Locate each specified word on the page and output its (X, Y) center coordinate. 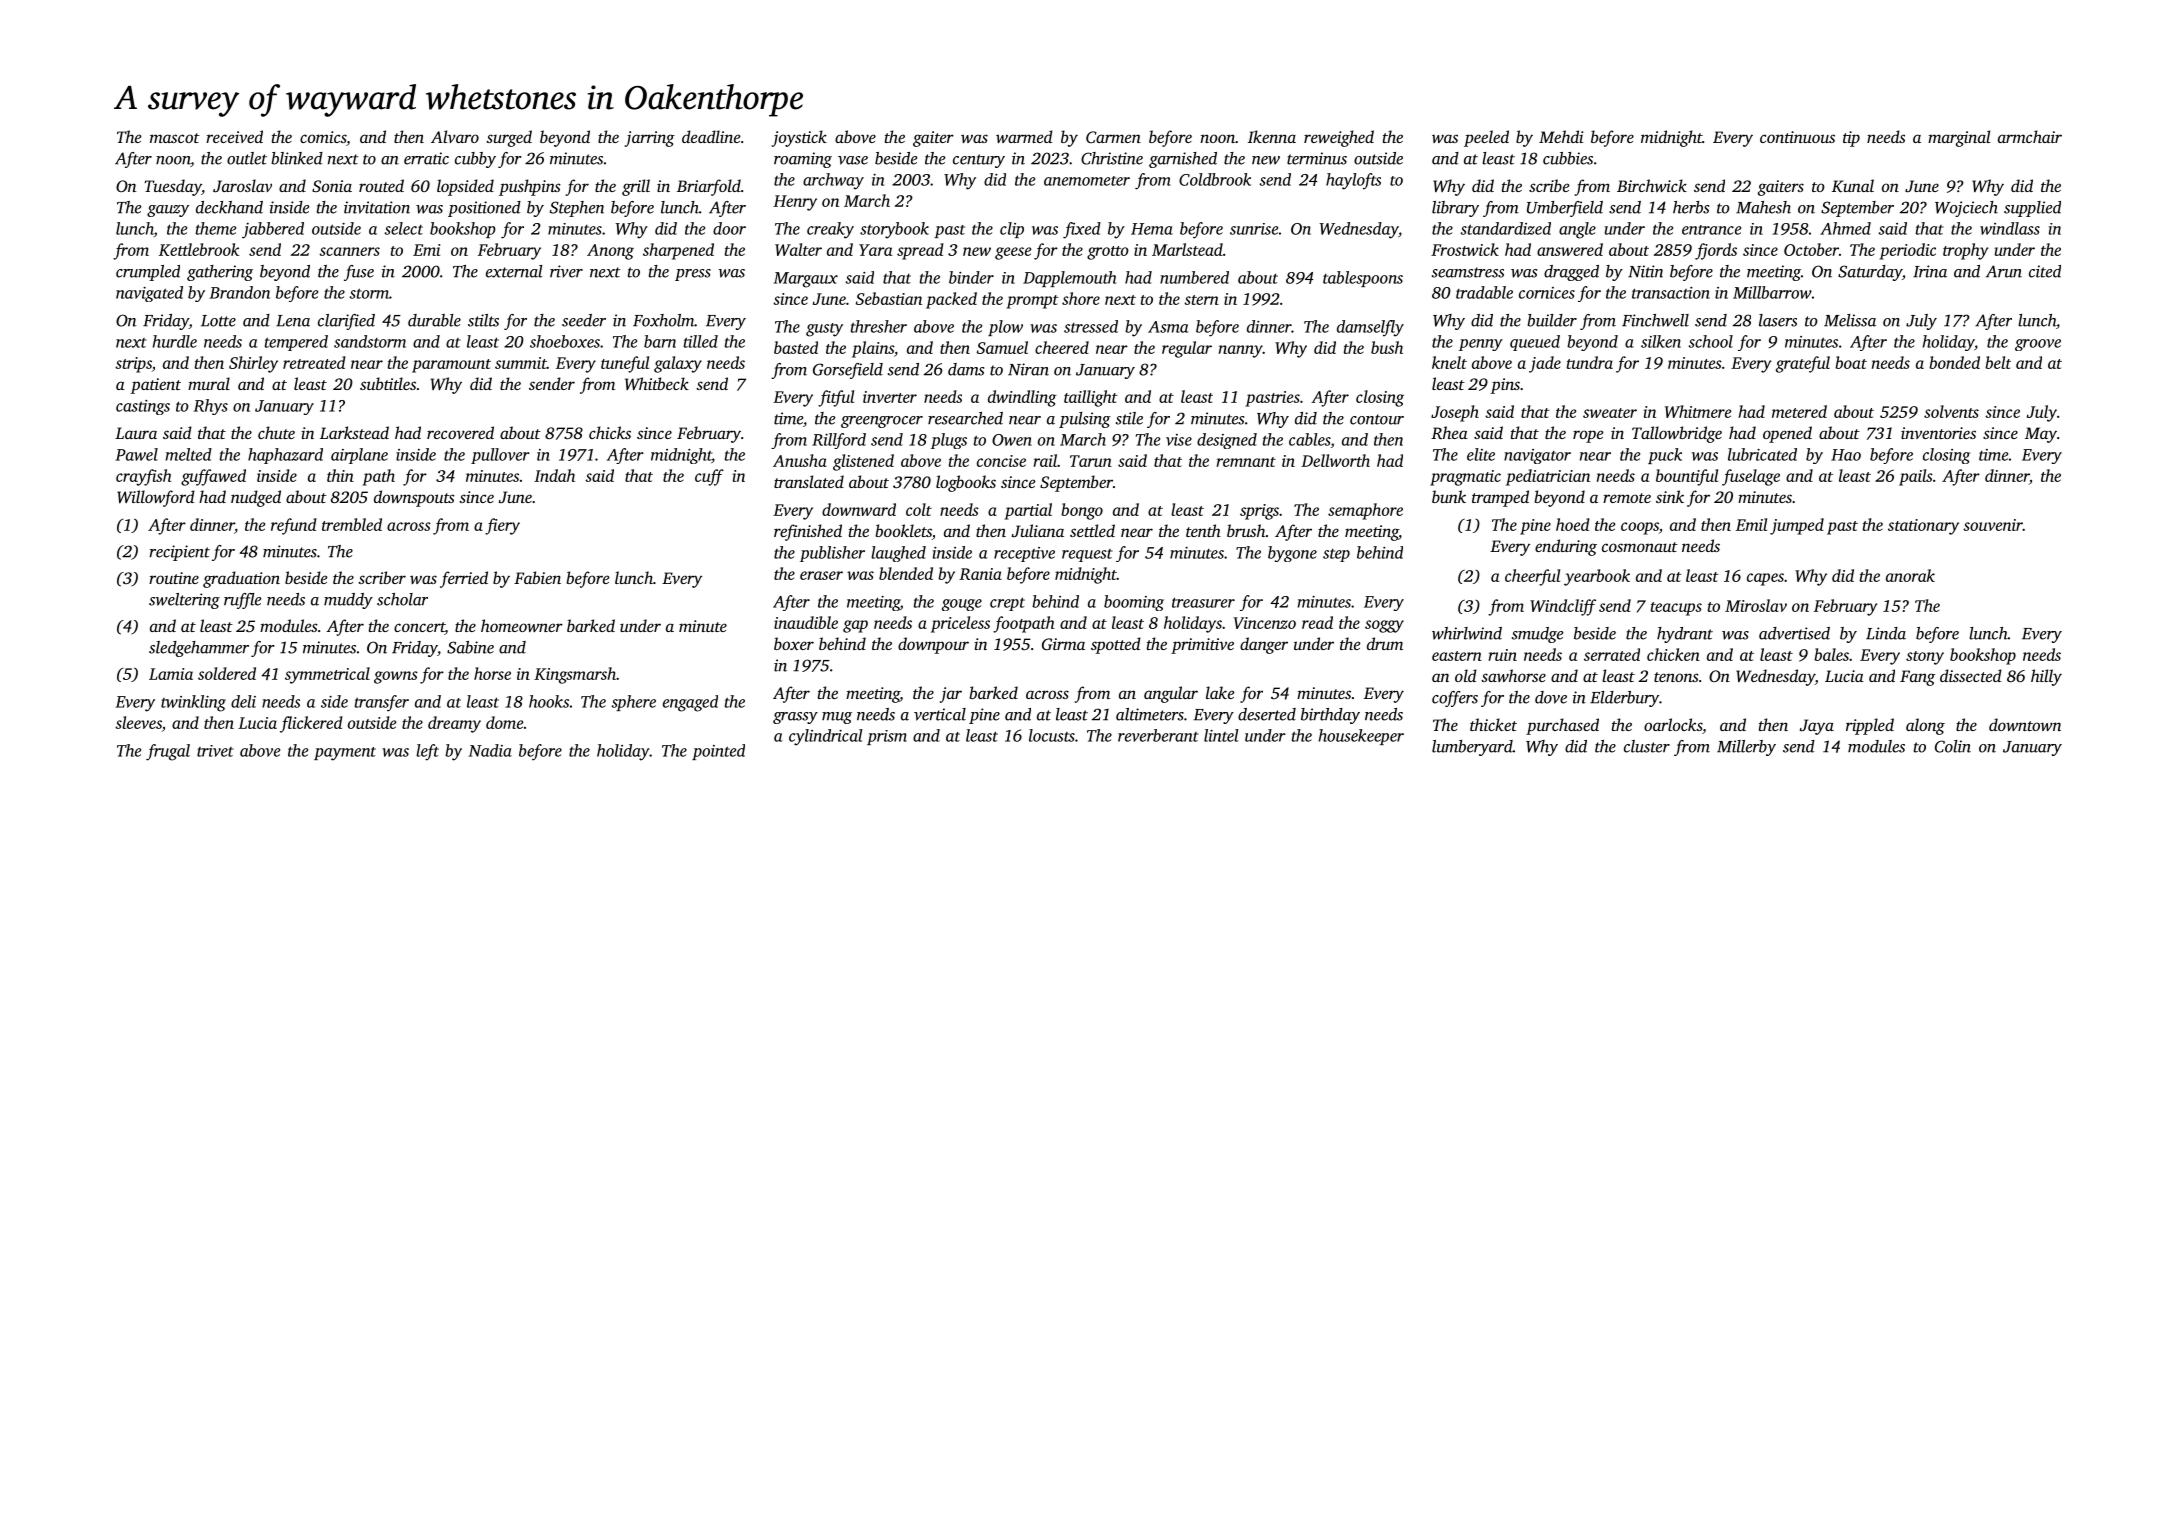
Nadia (490, 750)
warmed (1024, 136)
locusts (1052, 735)
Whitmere (1698, 411)
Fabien (537, 577)
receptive (1024, 554)
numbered (1194, 277)
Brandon (239, 292)
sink (1670, 496)
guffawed (213, 477)
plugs (949, 441)
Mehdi (1561, 136)
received (234, 136)
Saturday (1870, 273)
